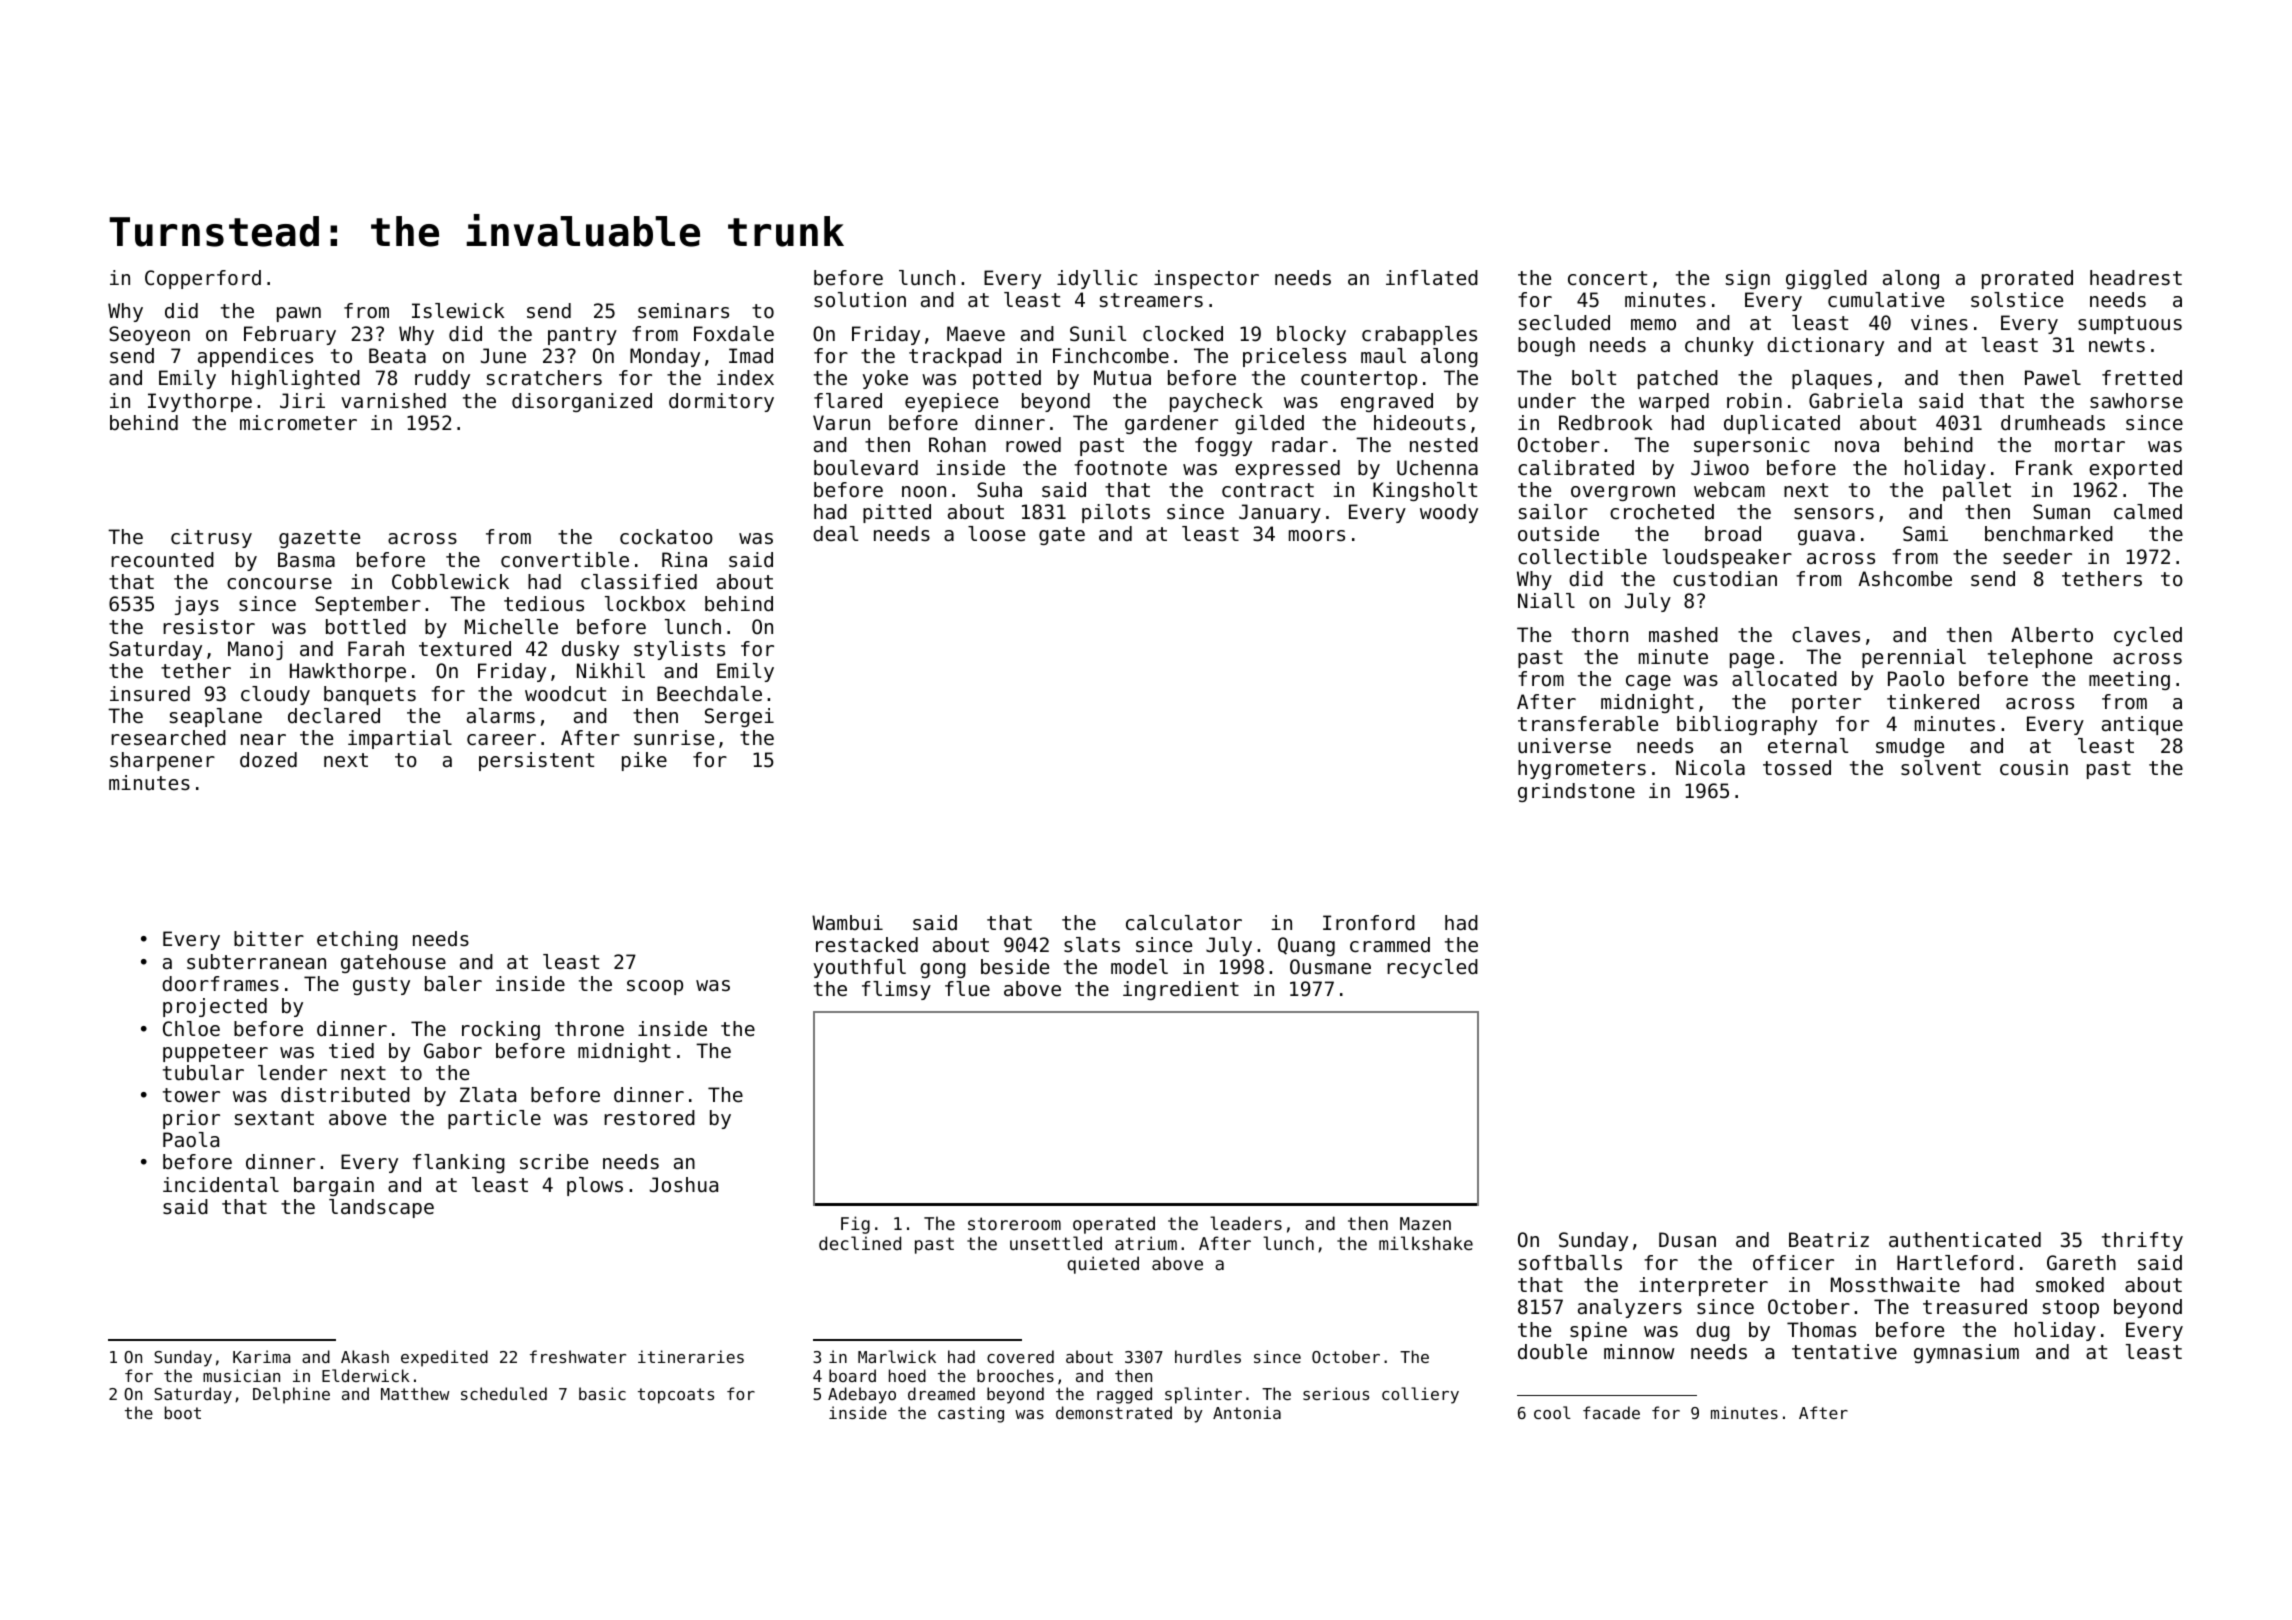 This document has height=1620, width=2292. I want to click on Akash, so click(365, 1356).
